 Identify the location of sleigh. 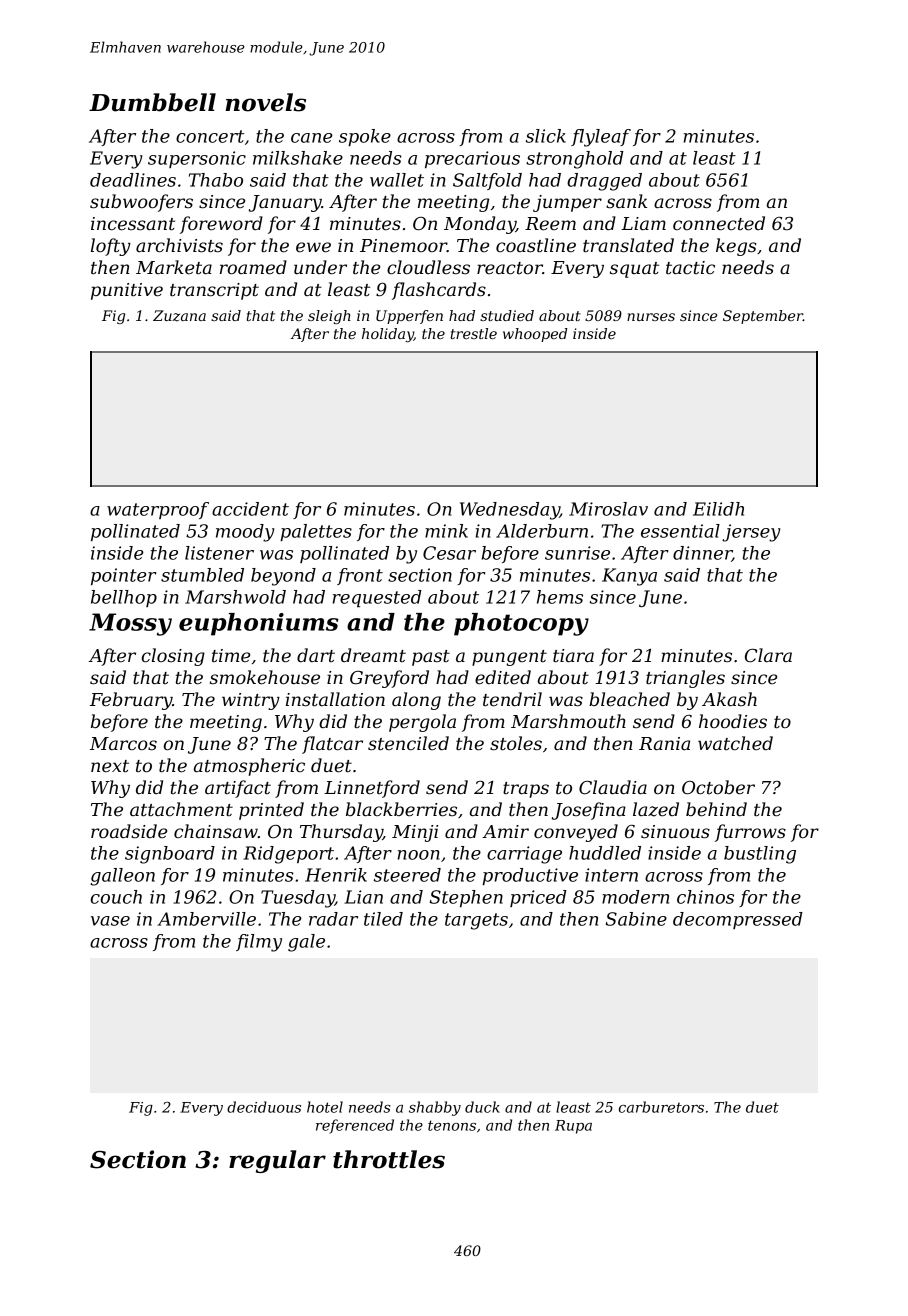
(329, 317).
